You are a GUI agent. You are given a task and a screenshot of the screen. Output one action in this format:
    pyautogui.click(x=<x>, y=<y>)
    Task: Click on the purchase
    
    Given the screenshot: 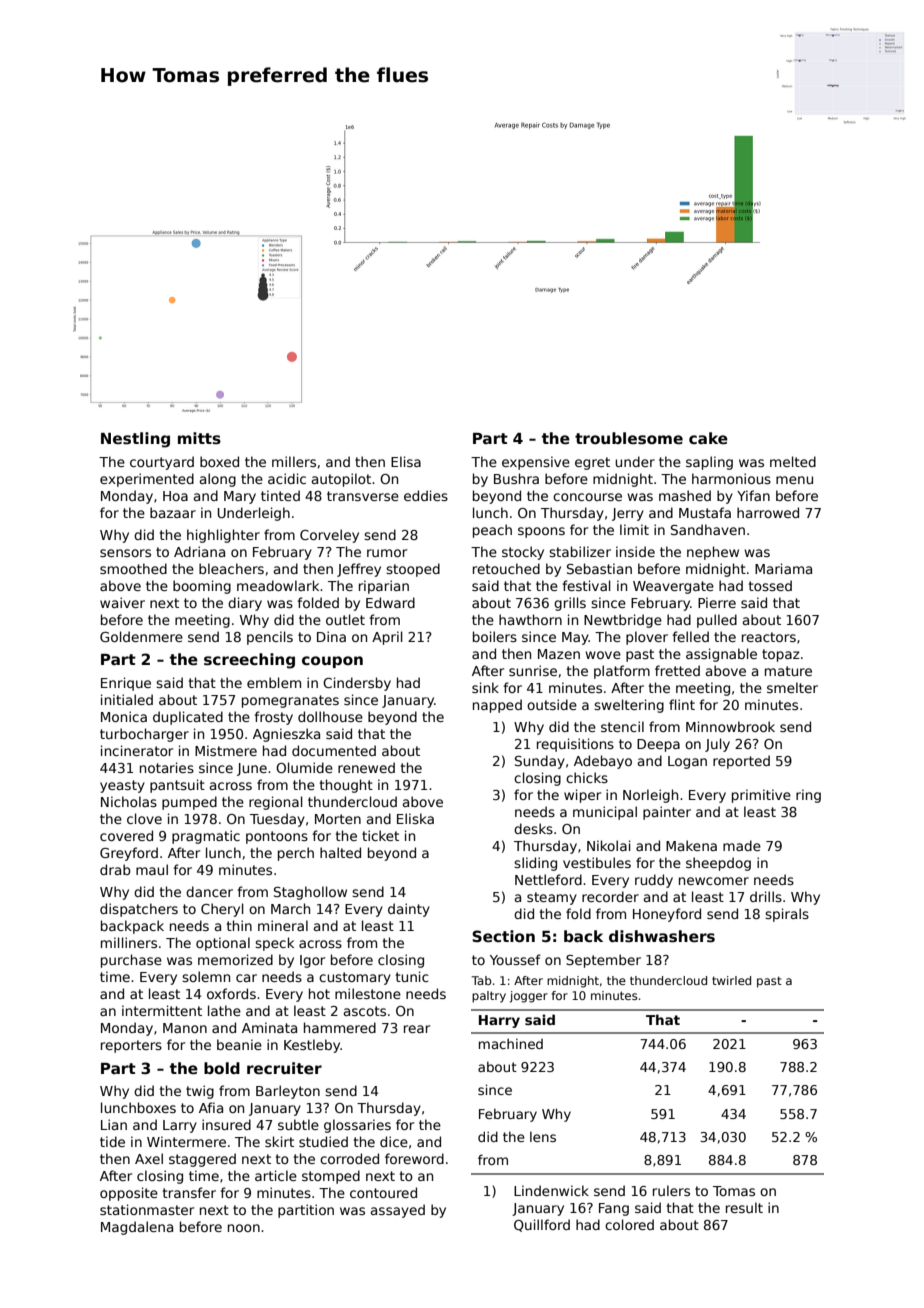 What is the action you would take?
    pyautogui.click(x=131, y=961)
